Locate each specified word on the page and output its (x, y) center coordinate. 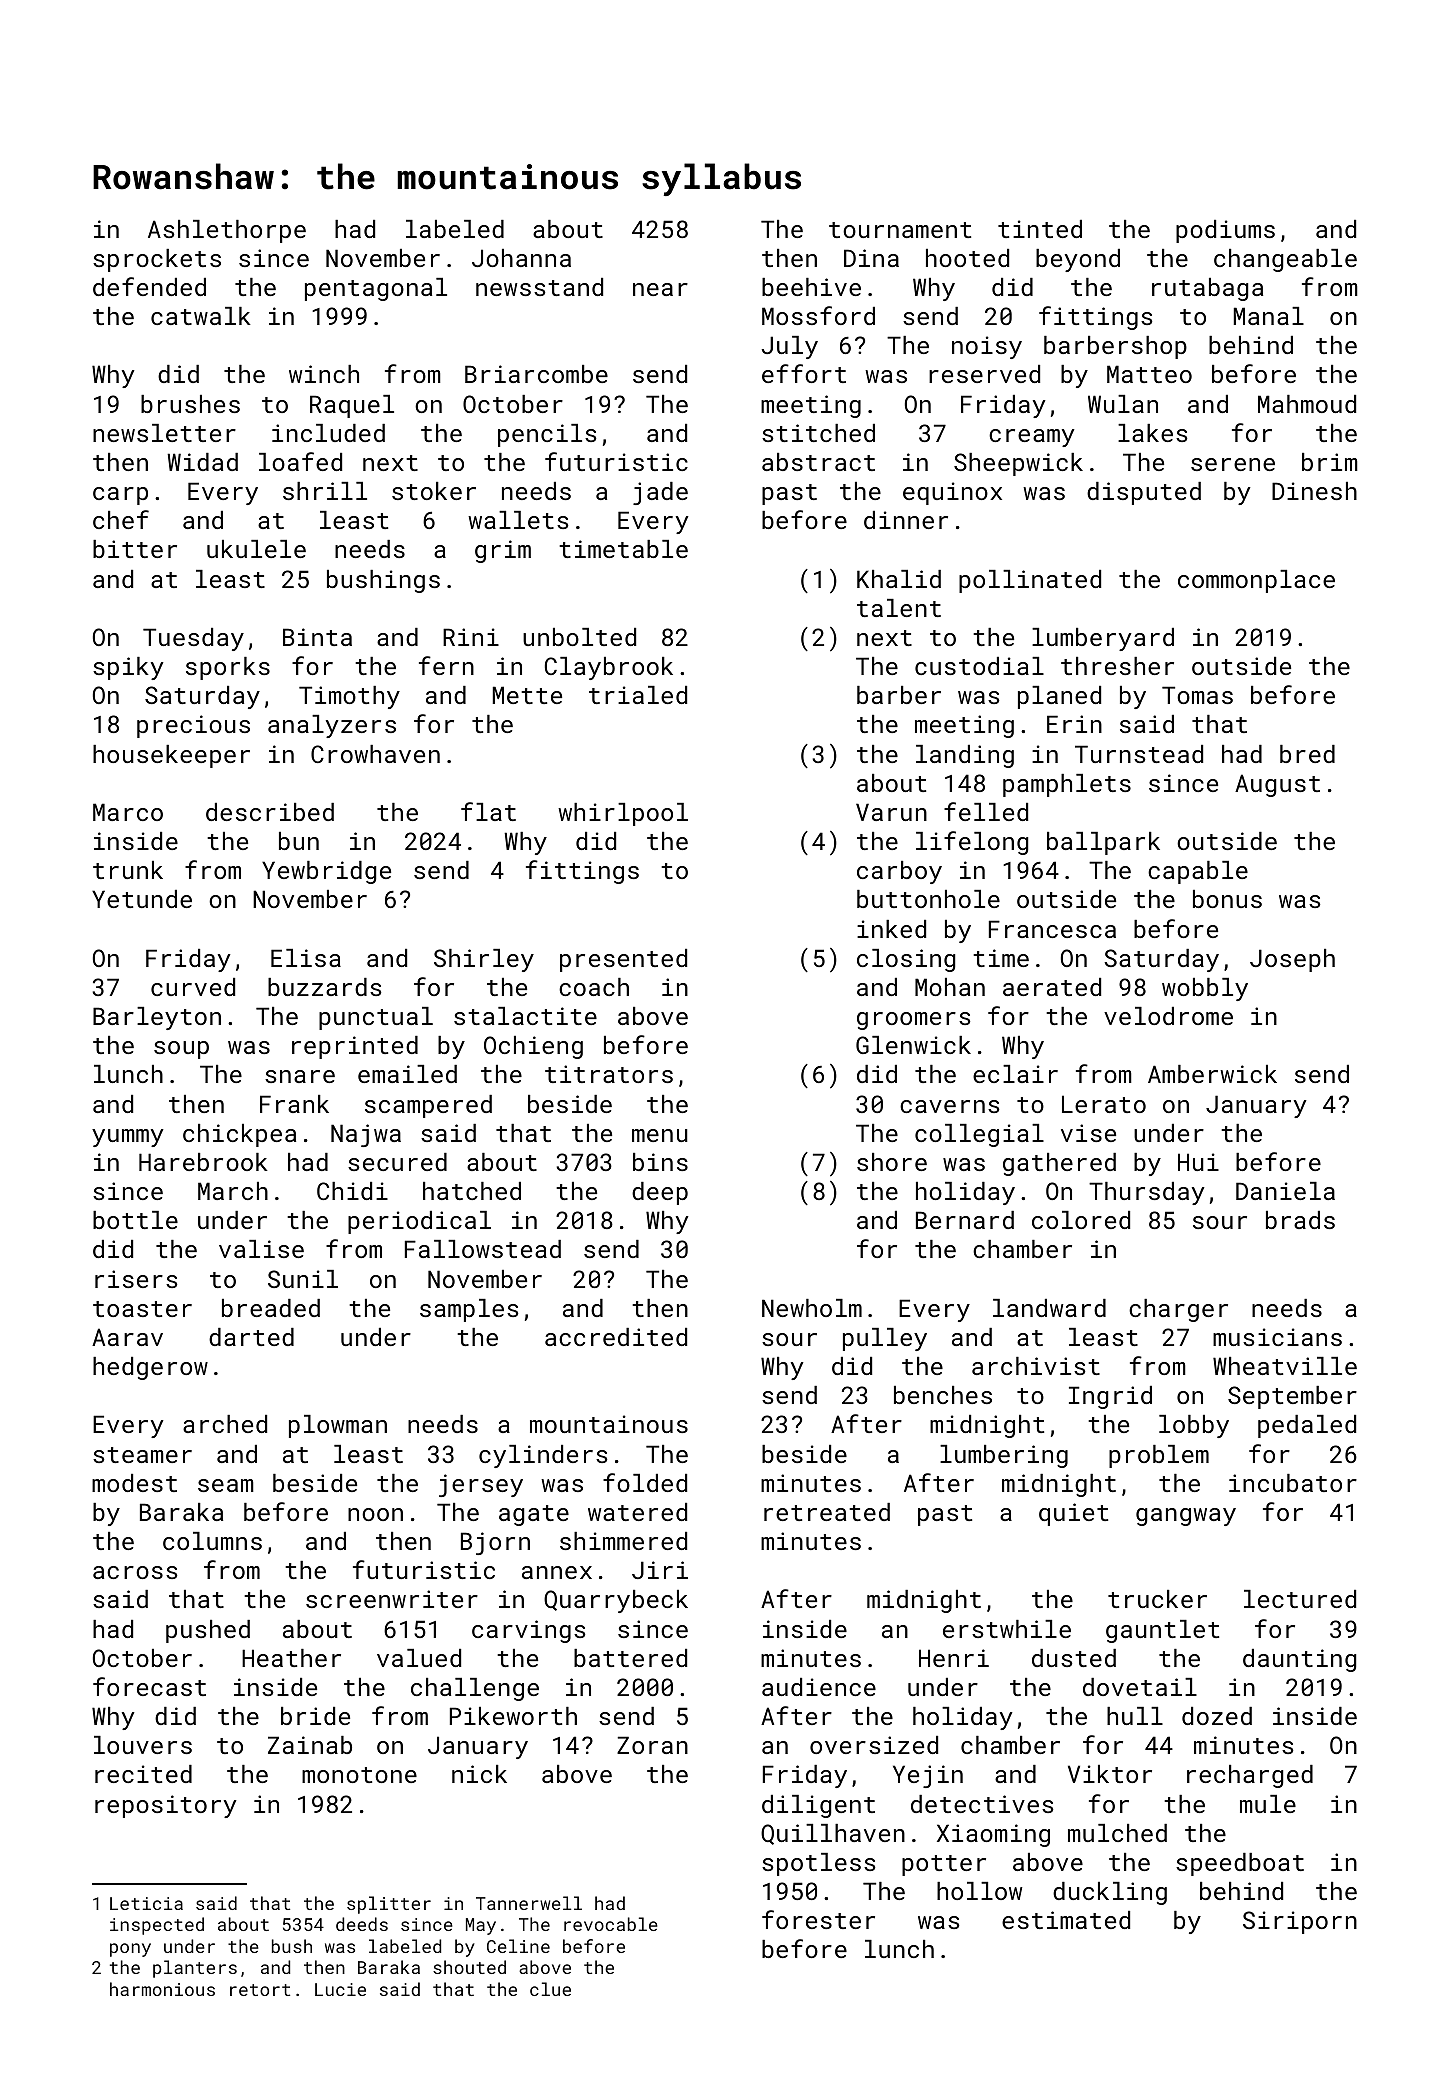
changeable (1285, 260)
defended (149, 286)
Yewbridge (326, 872)
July (789, 347)
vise (1088, 1133)
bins (660, 1162)
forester (818, 1919)
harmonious (162, 1989)
